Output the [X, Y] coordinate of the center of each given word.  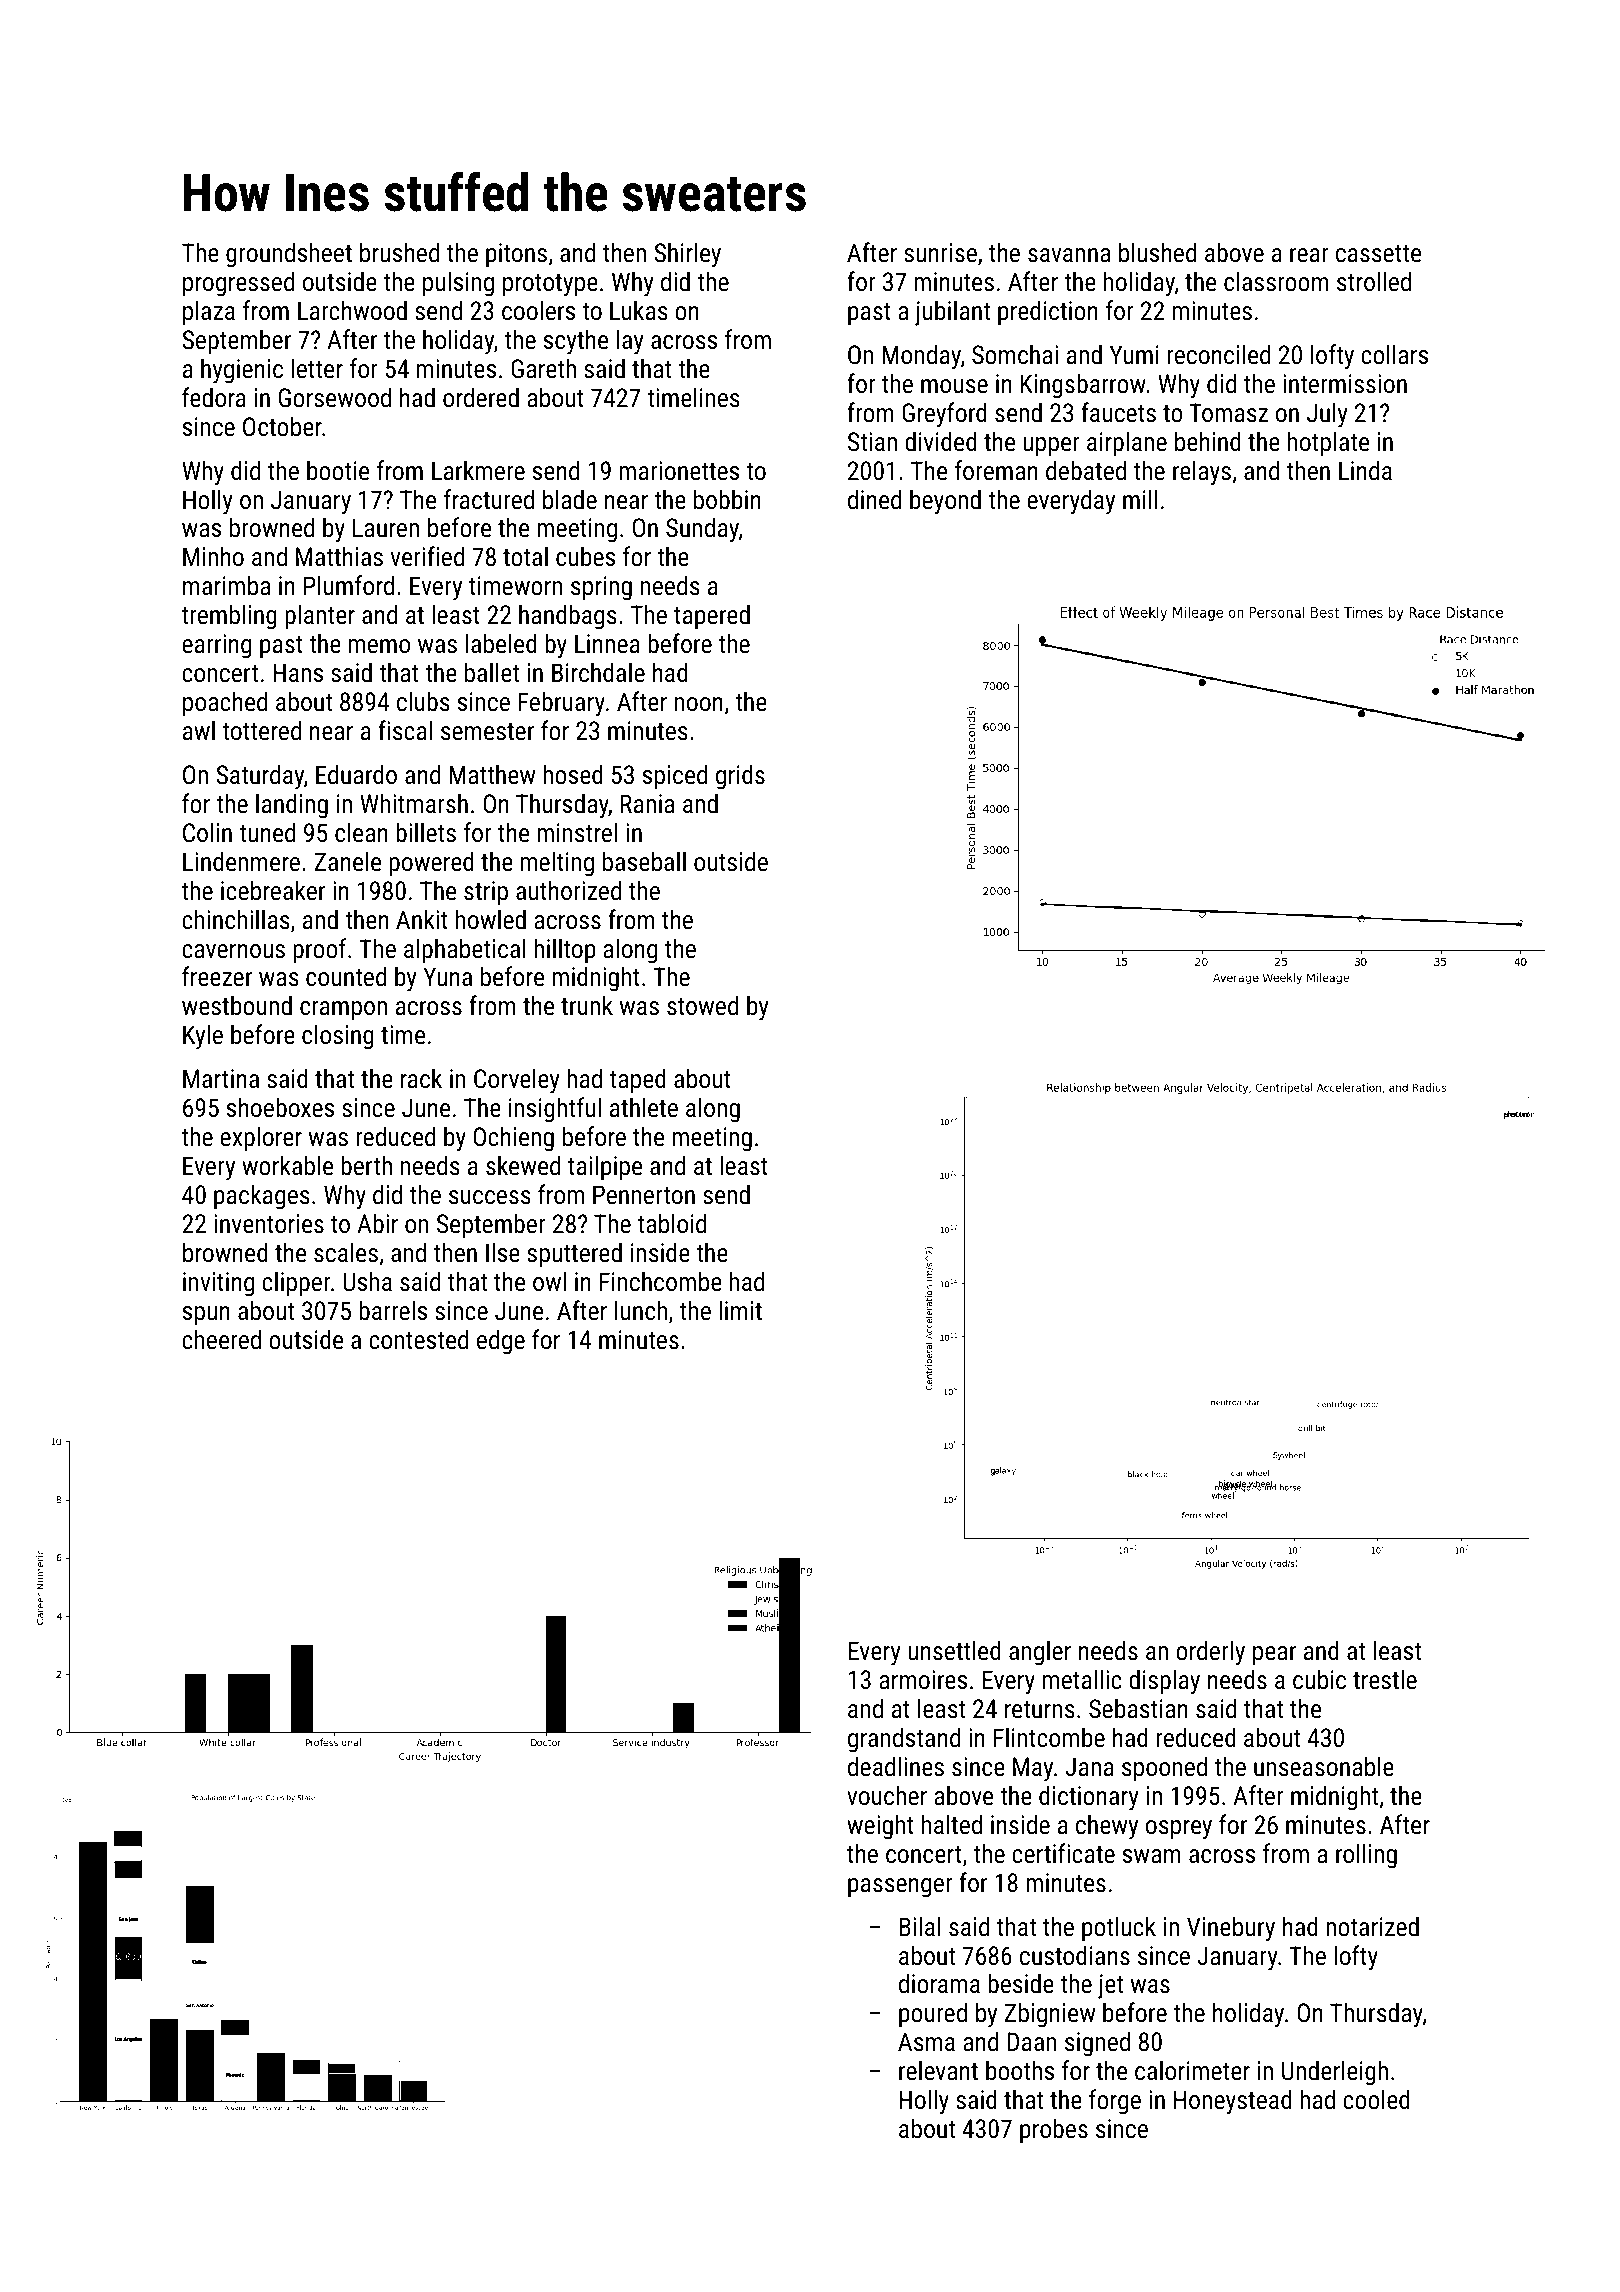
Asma [926, 2041]
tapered [712, 617]
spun [206, 1316]
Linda [1365, 470]
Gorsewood [335, 397]
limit [740, 1310]
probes [1054, 2131]
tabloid [672, 1223]
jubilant [952, 313]
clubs [423, 701]
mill [1140, 499]
